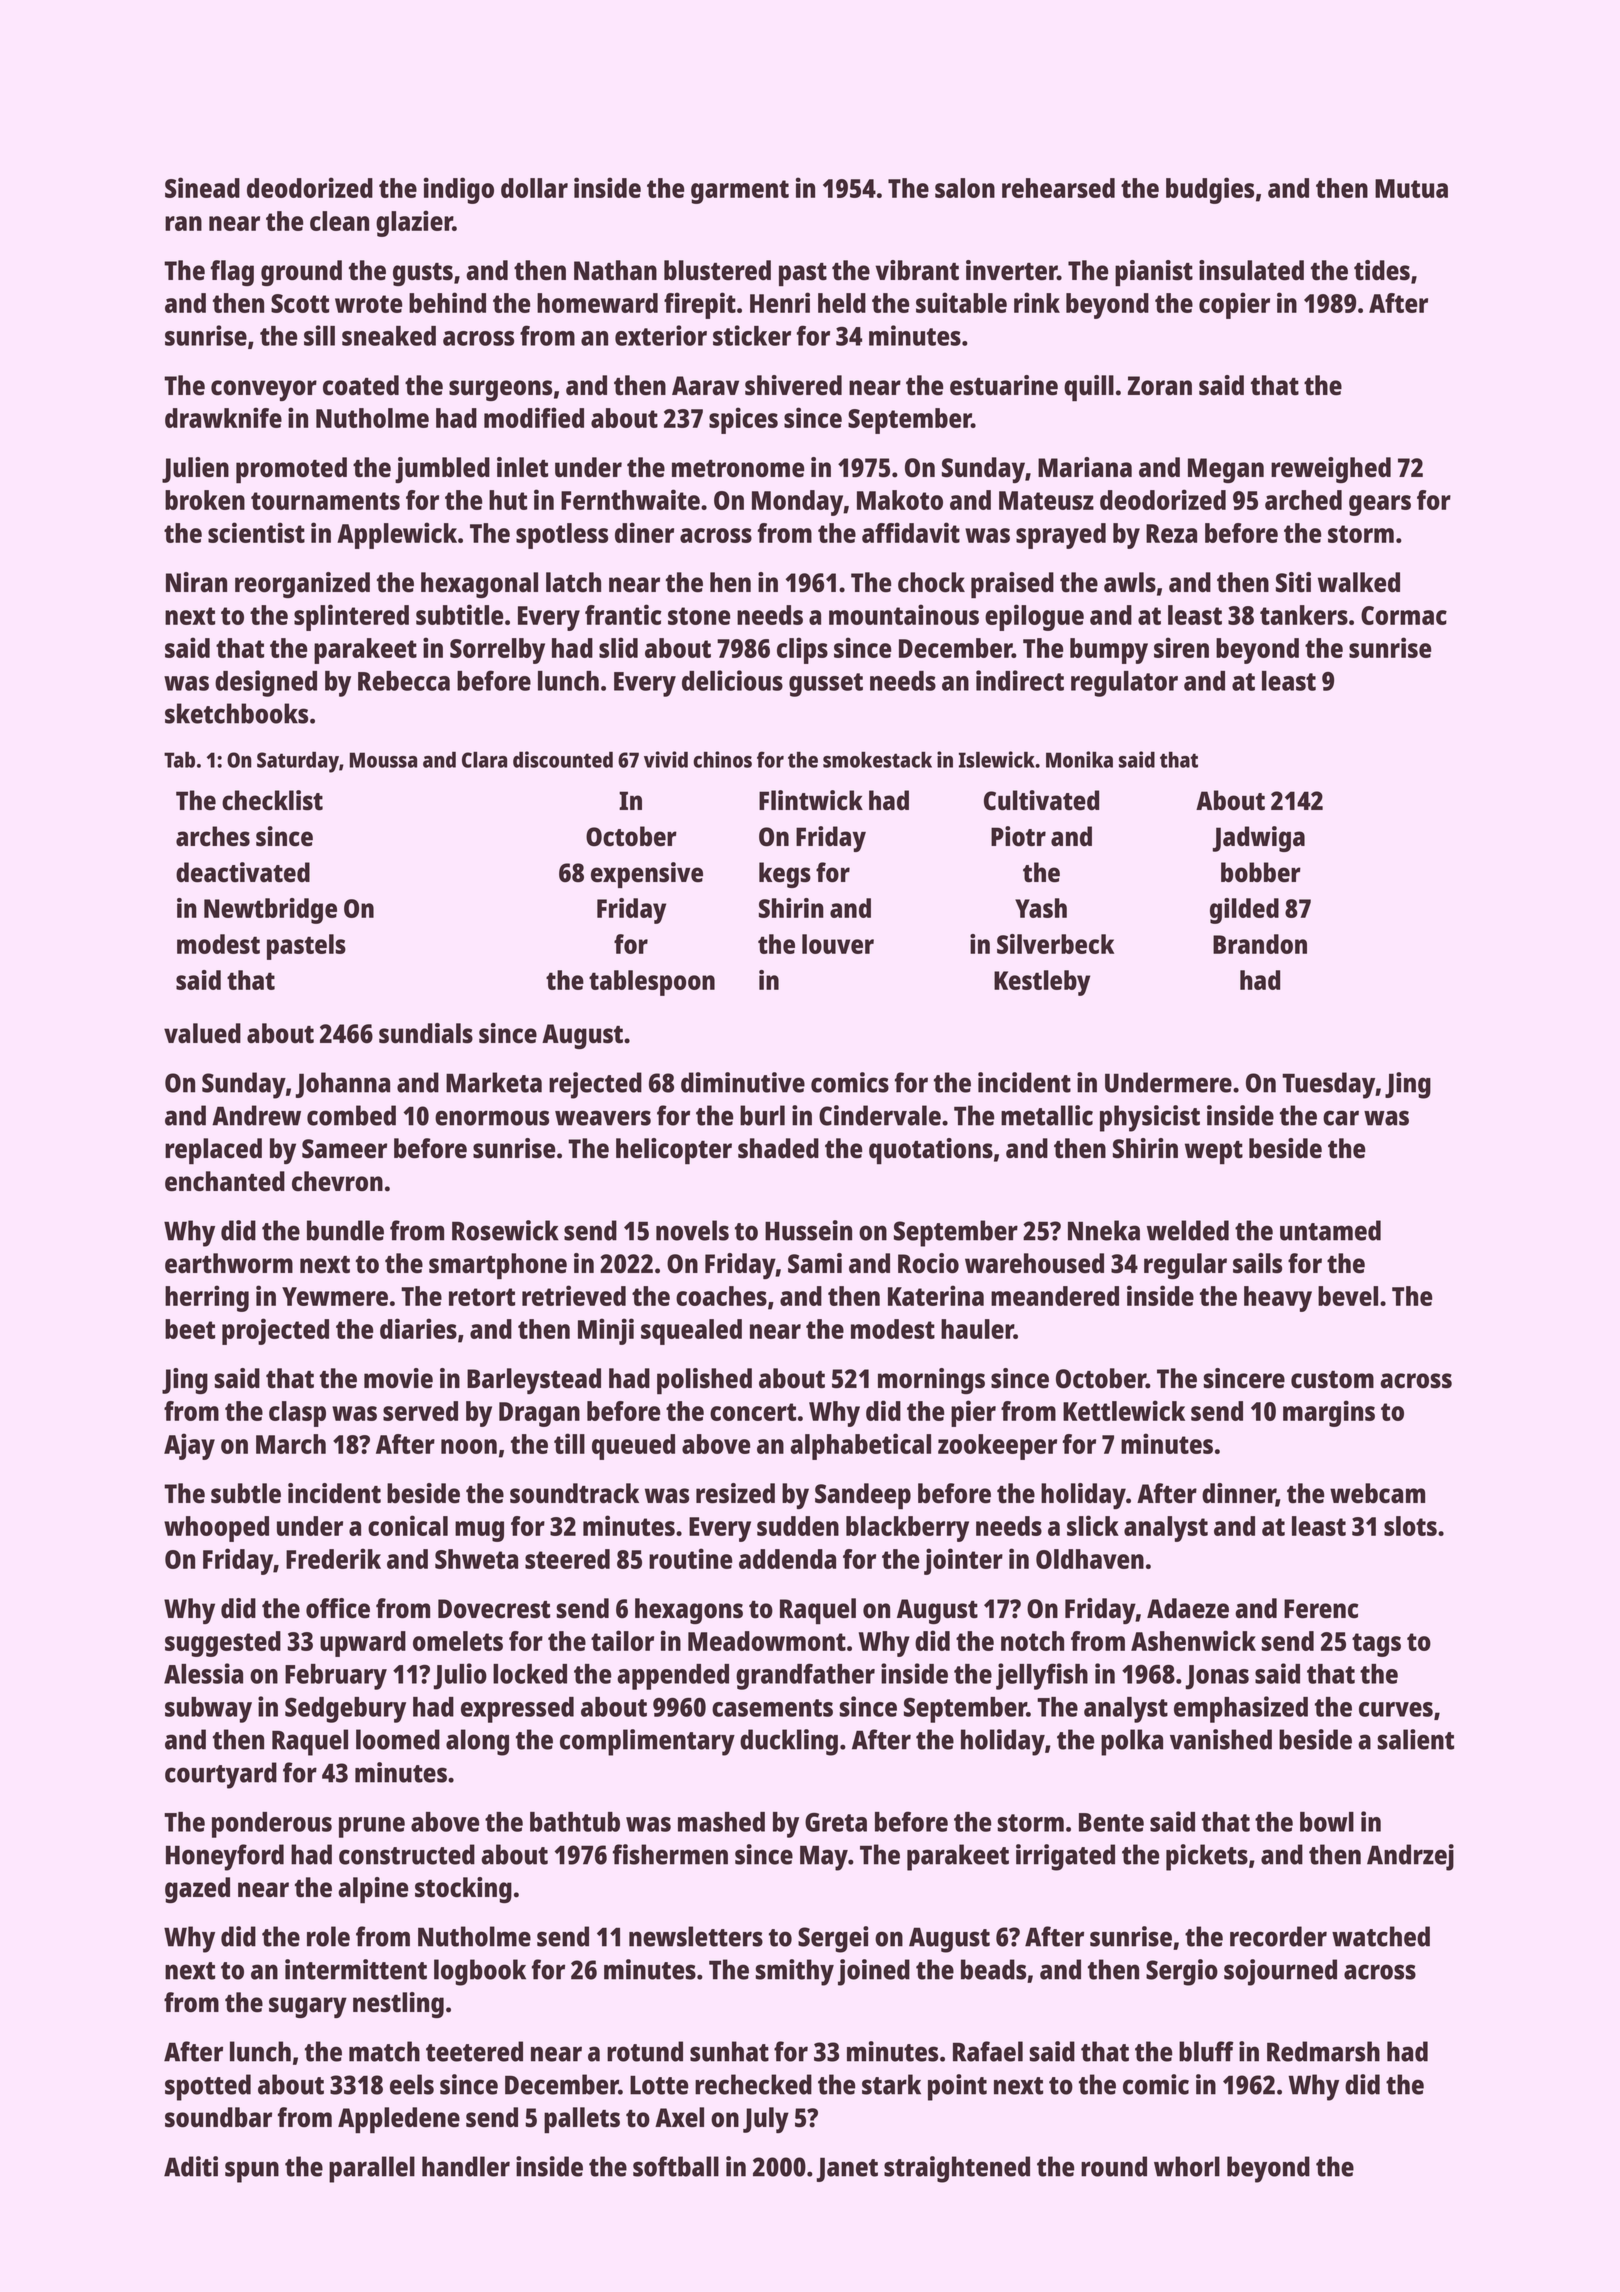 The width and height of the document is (1620, 2292). Describe the element at coordinates (1329, 1413) in the document. I see `margins` at that location.
